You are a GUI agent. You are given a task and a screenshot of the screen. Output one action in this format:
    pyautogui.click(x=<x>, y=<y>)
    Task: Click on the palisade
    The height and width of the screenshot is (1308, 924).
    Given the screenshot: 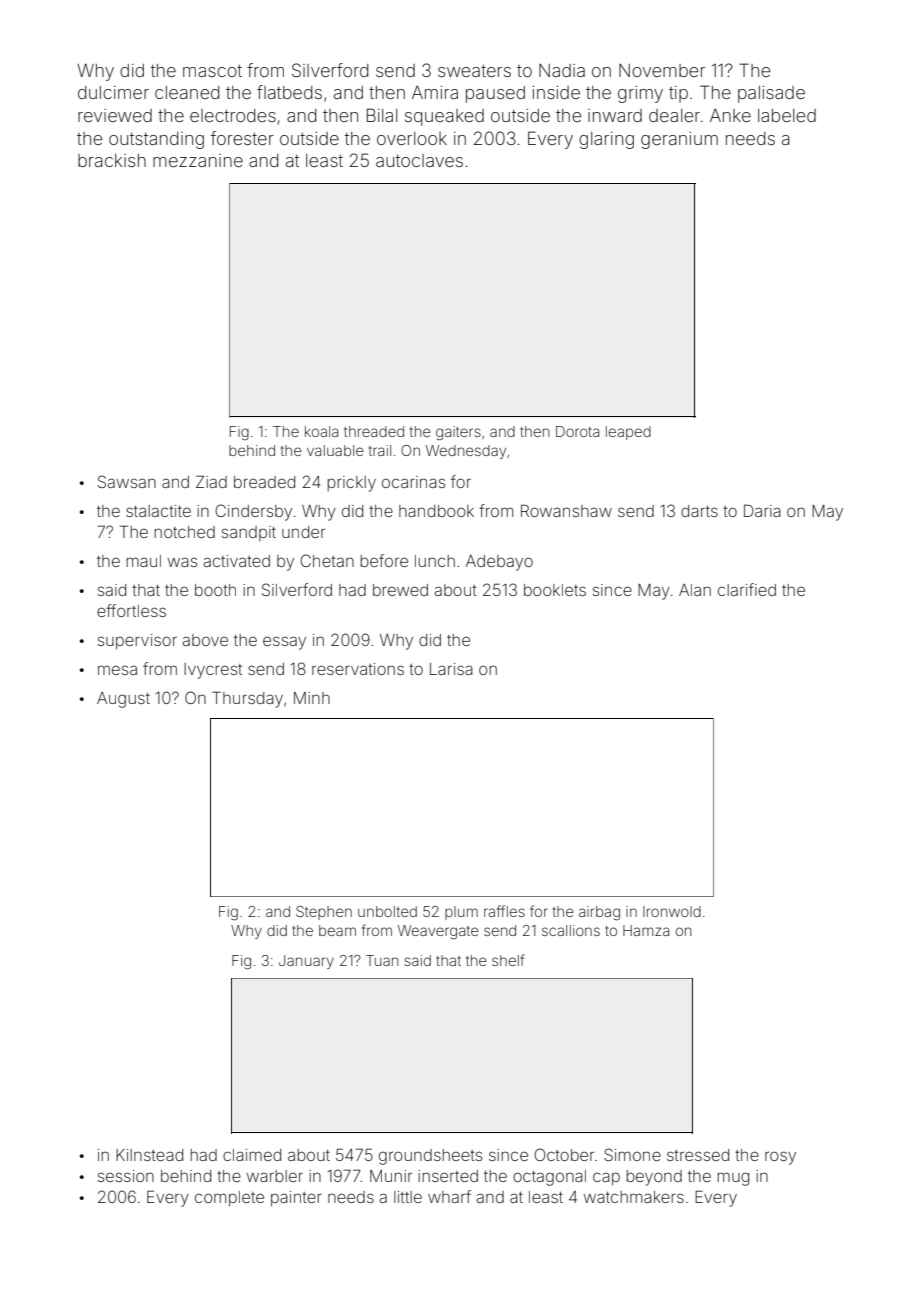 What is the action you would take?
    pyautogui.click(x=771, y=94)
